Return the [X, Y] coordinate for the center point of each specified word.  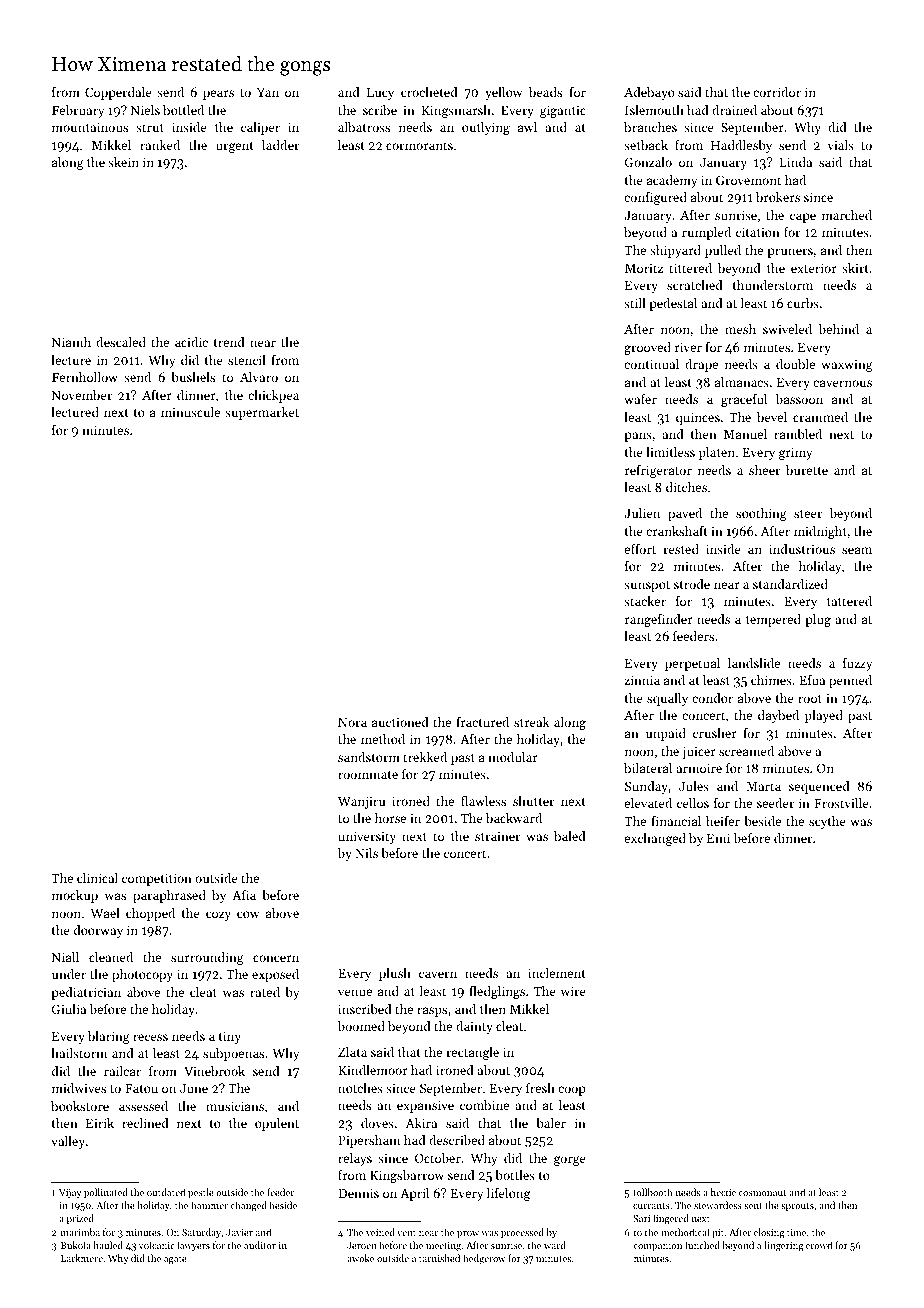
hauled [108, 1245]
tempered [773, 620]
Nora [352, 722]
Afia [244, 895]
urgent [235, 147]
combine [484, 1105]
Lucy [380, 94]
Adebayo [649, 93]
